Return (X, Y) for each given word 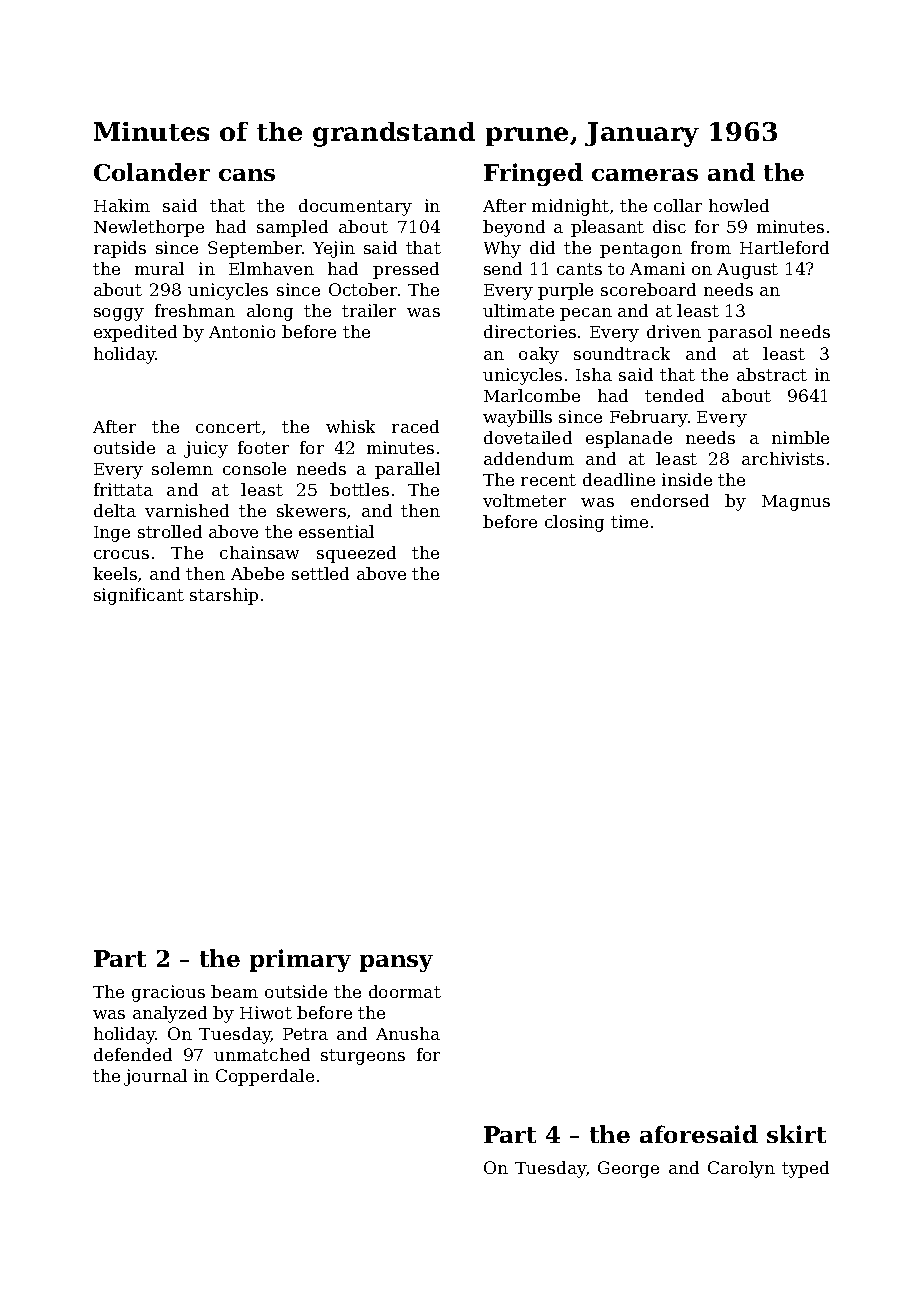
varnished (187, 510)
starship (224, 596)
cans (247, 175)
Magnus (796, 503)
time (629, 521)
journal (155, 1077)
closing (574, 523)
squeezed (356, 554)
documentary (355, 207)
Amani (657, 268)
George (628, 1169)
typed (805, 1169)
